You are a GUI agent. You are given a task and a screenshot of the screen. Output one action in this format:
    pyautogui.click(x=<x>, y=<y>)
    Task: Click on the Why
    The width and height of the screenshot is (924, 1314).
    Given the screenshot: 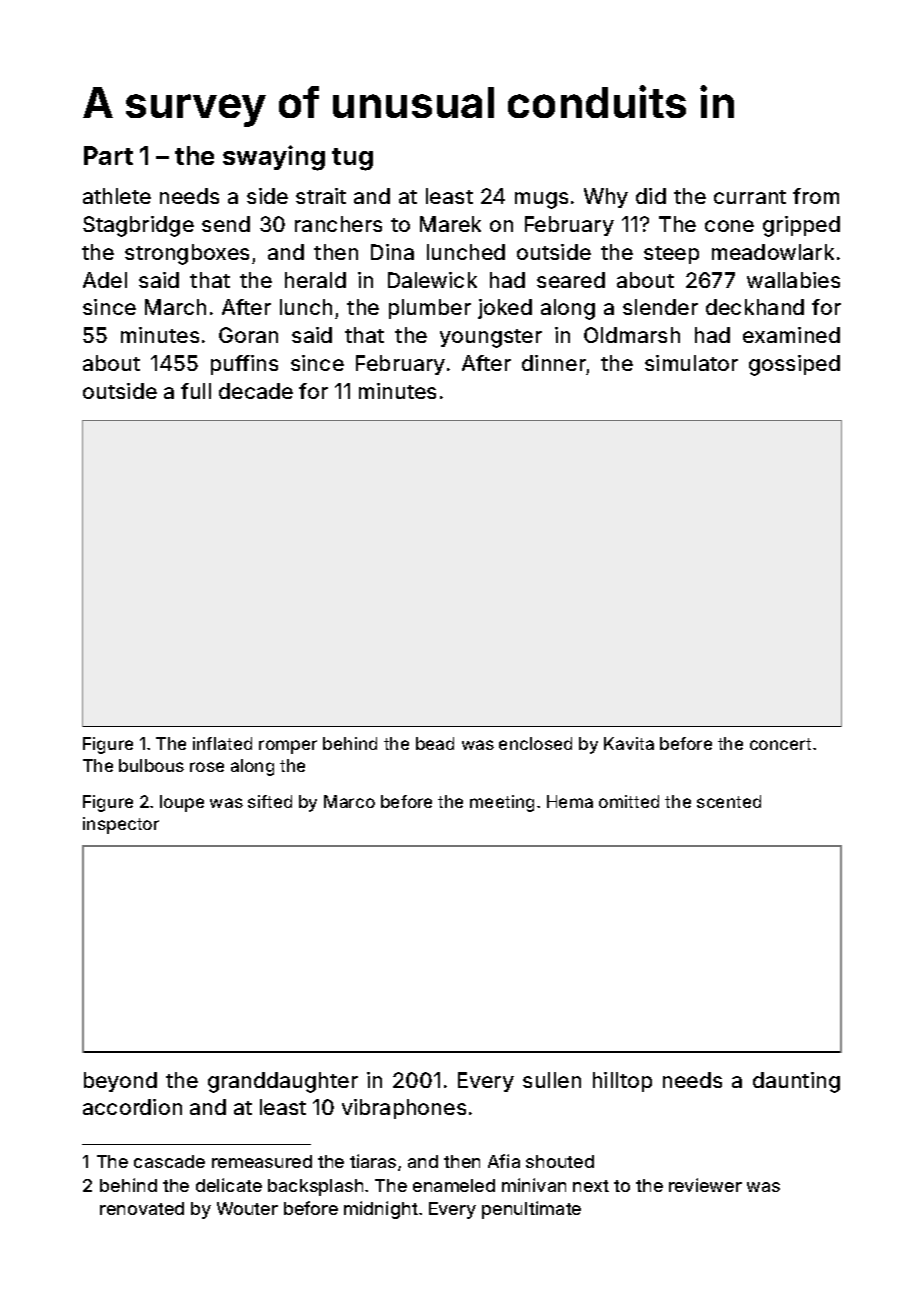 What is the action you would take?
    pyautogui.click(x=606, y=198)
